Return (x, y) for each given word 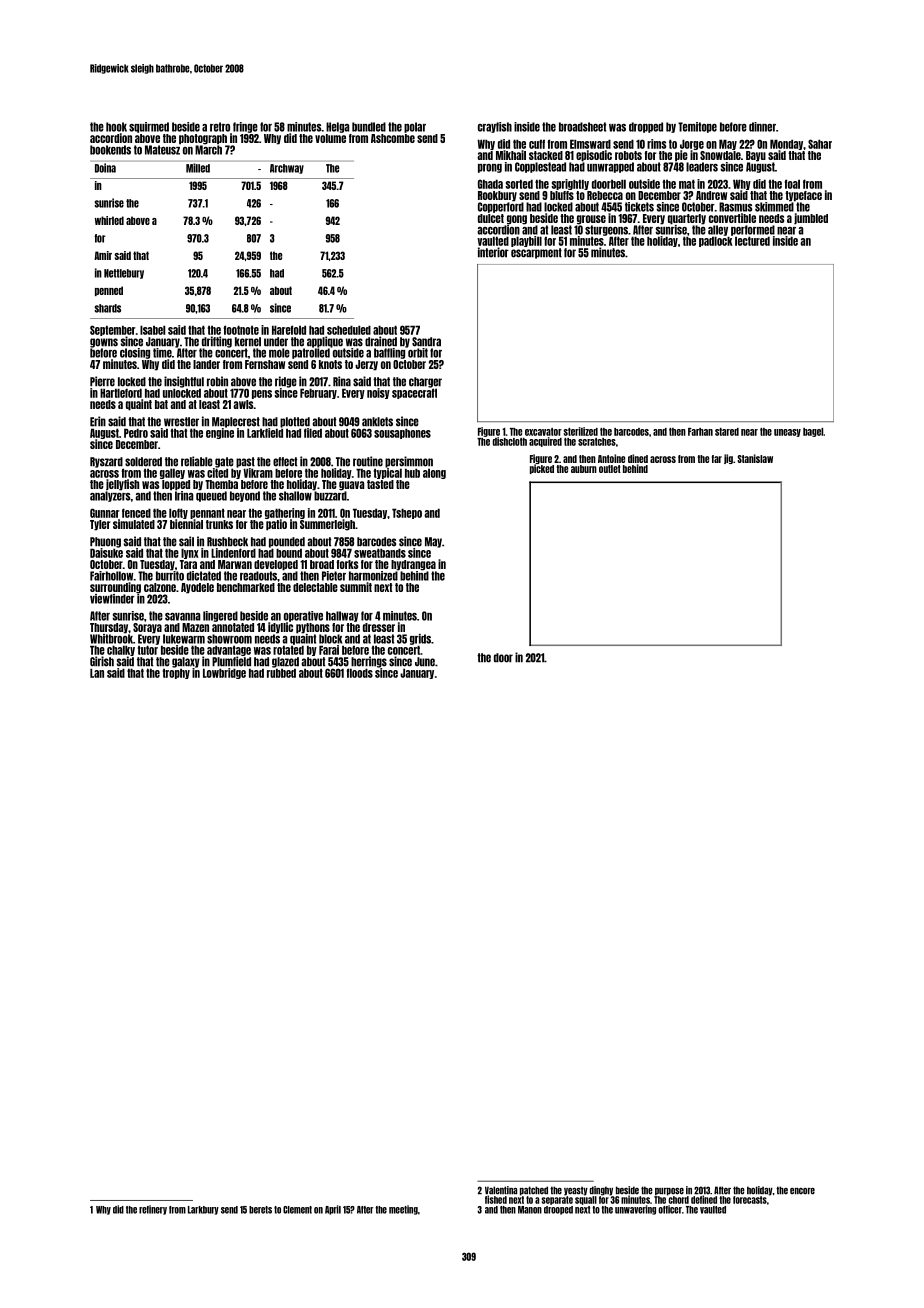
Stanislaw (755, 458)
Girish (102, 661)
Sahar (820, 144)
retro (220, 127)
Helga (337, 127)
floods (360, 673)
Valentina (501, 1190)
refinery (153, 1210)
